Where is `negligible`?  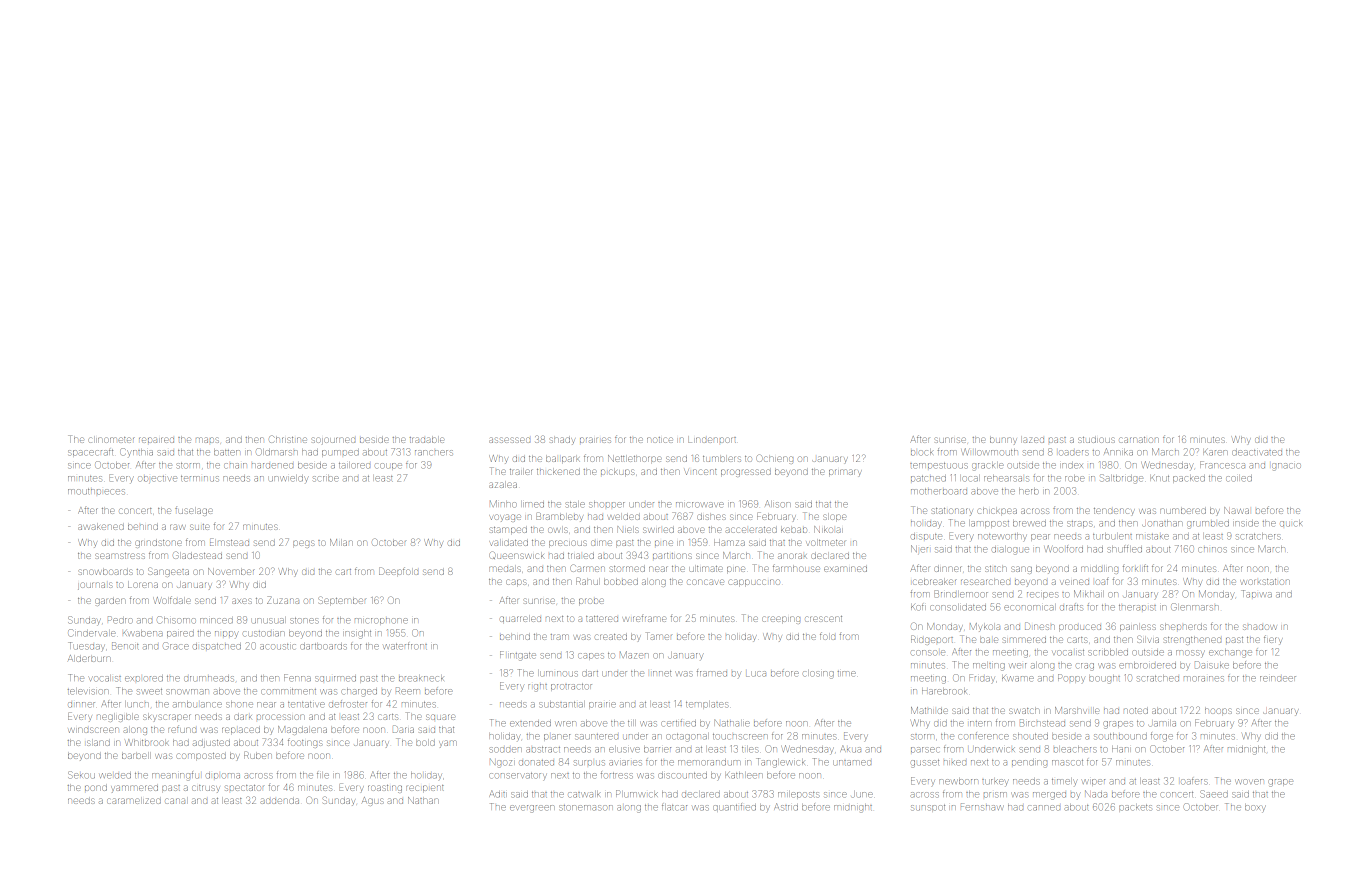 negligible is located at coordinates (117, 718).
